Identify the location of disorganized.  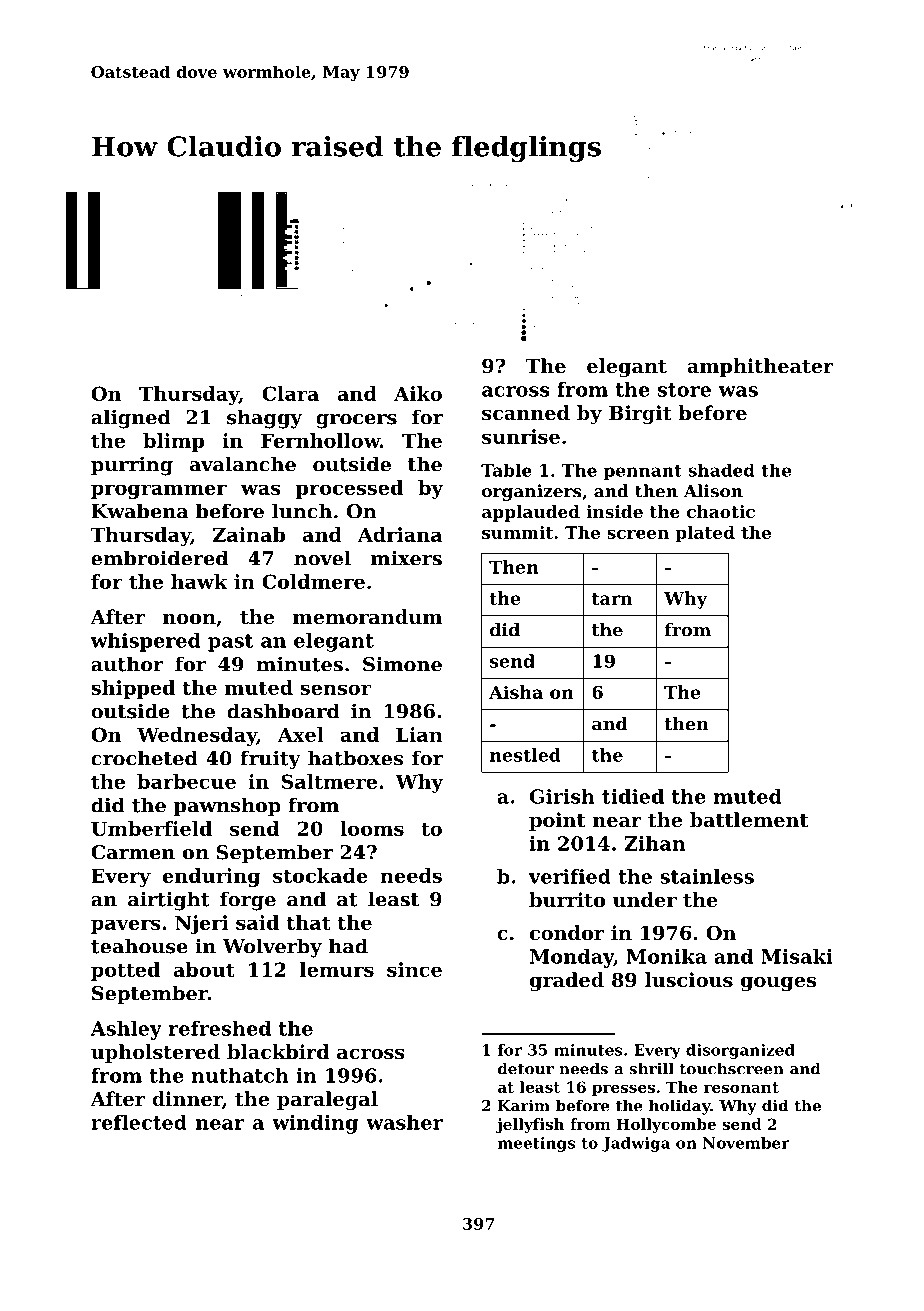
(740, 1051).
